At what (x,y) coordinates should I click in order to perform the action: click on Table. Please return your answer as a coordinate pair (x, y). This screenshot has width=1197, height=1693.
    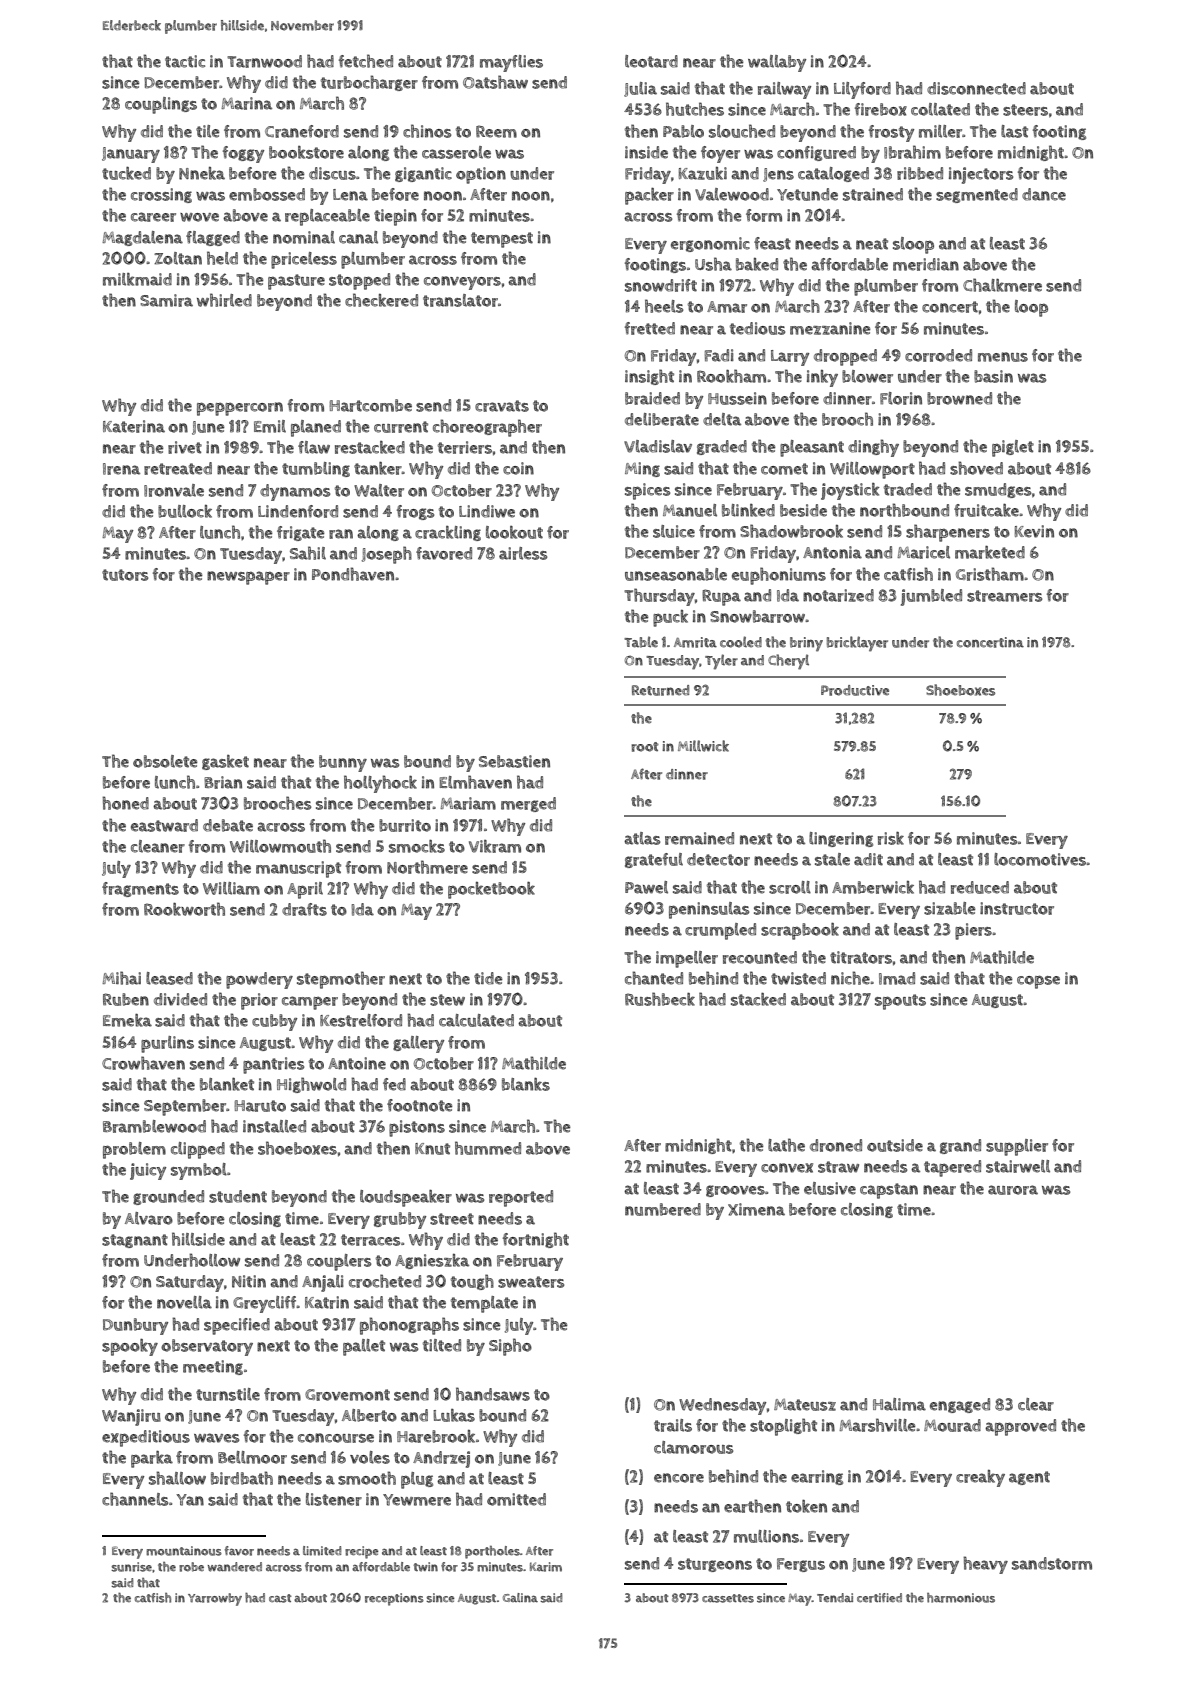
    Looking at the image, I should click on (641, 642).
